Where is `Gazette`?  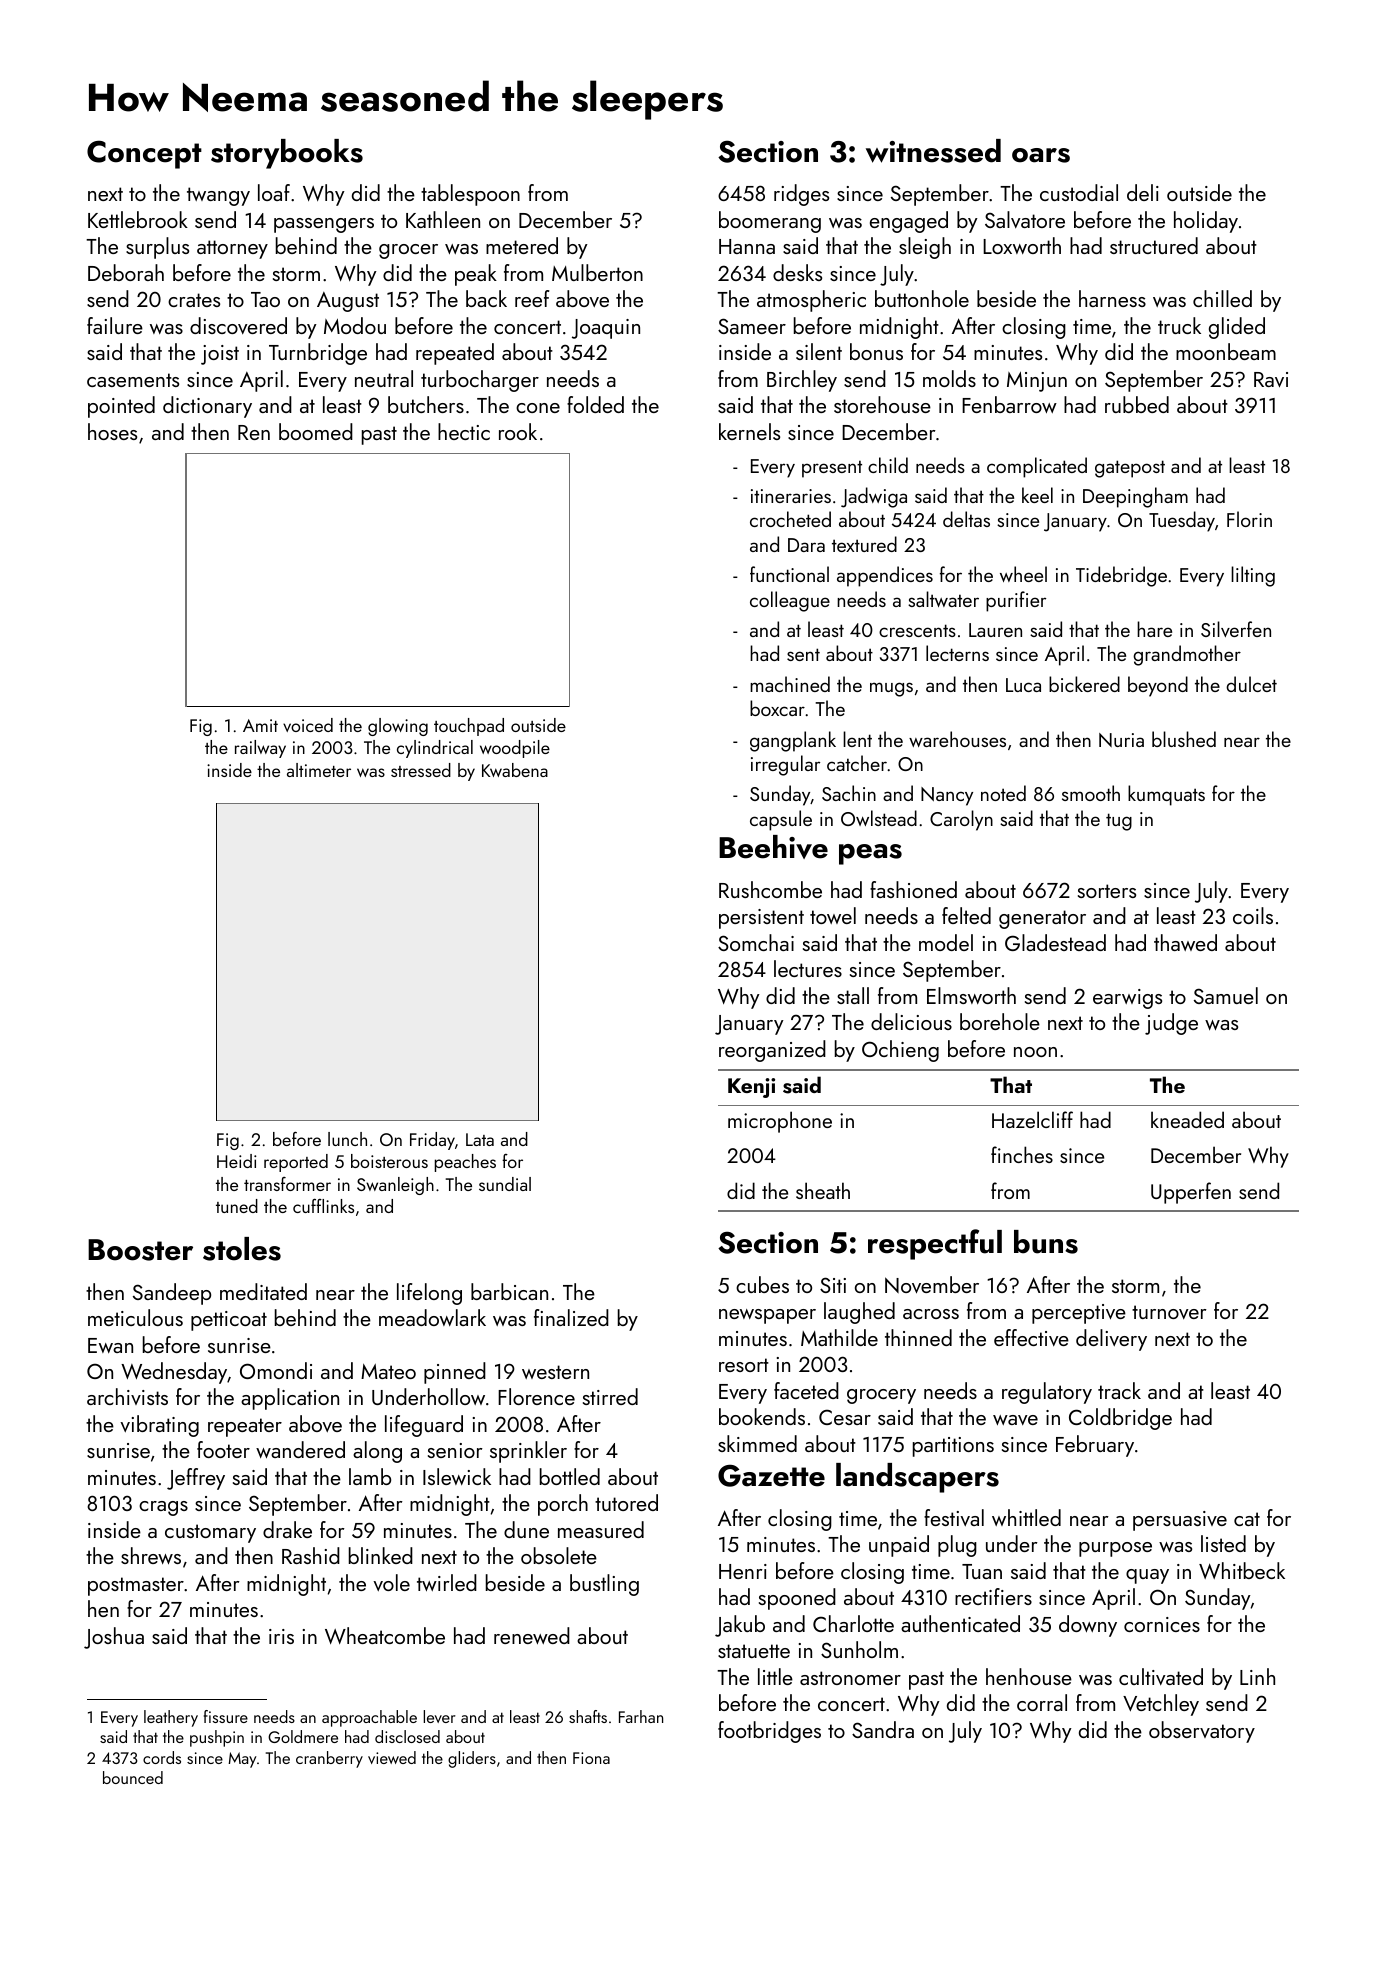 Gazette is located at coordinates (771, 1475).
